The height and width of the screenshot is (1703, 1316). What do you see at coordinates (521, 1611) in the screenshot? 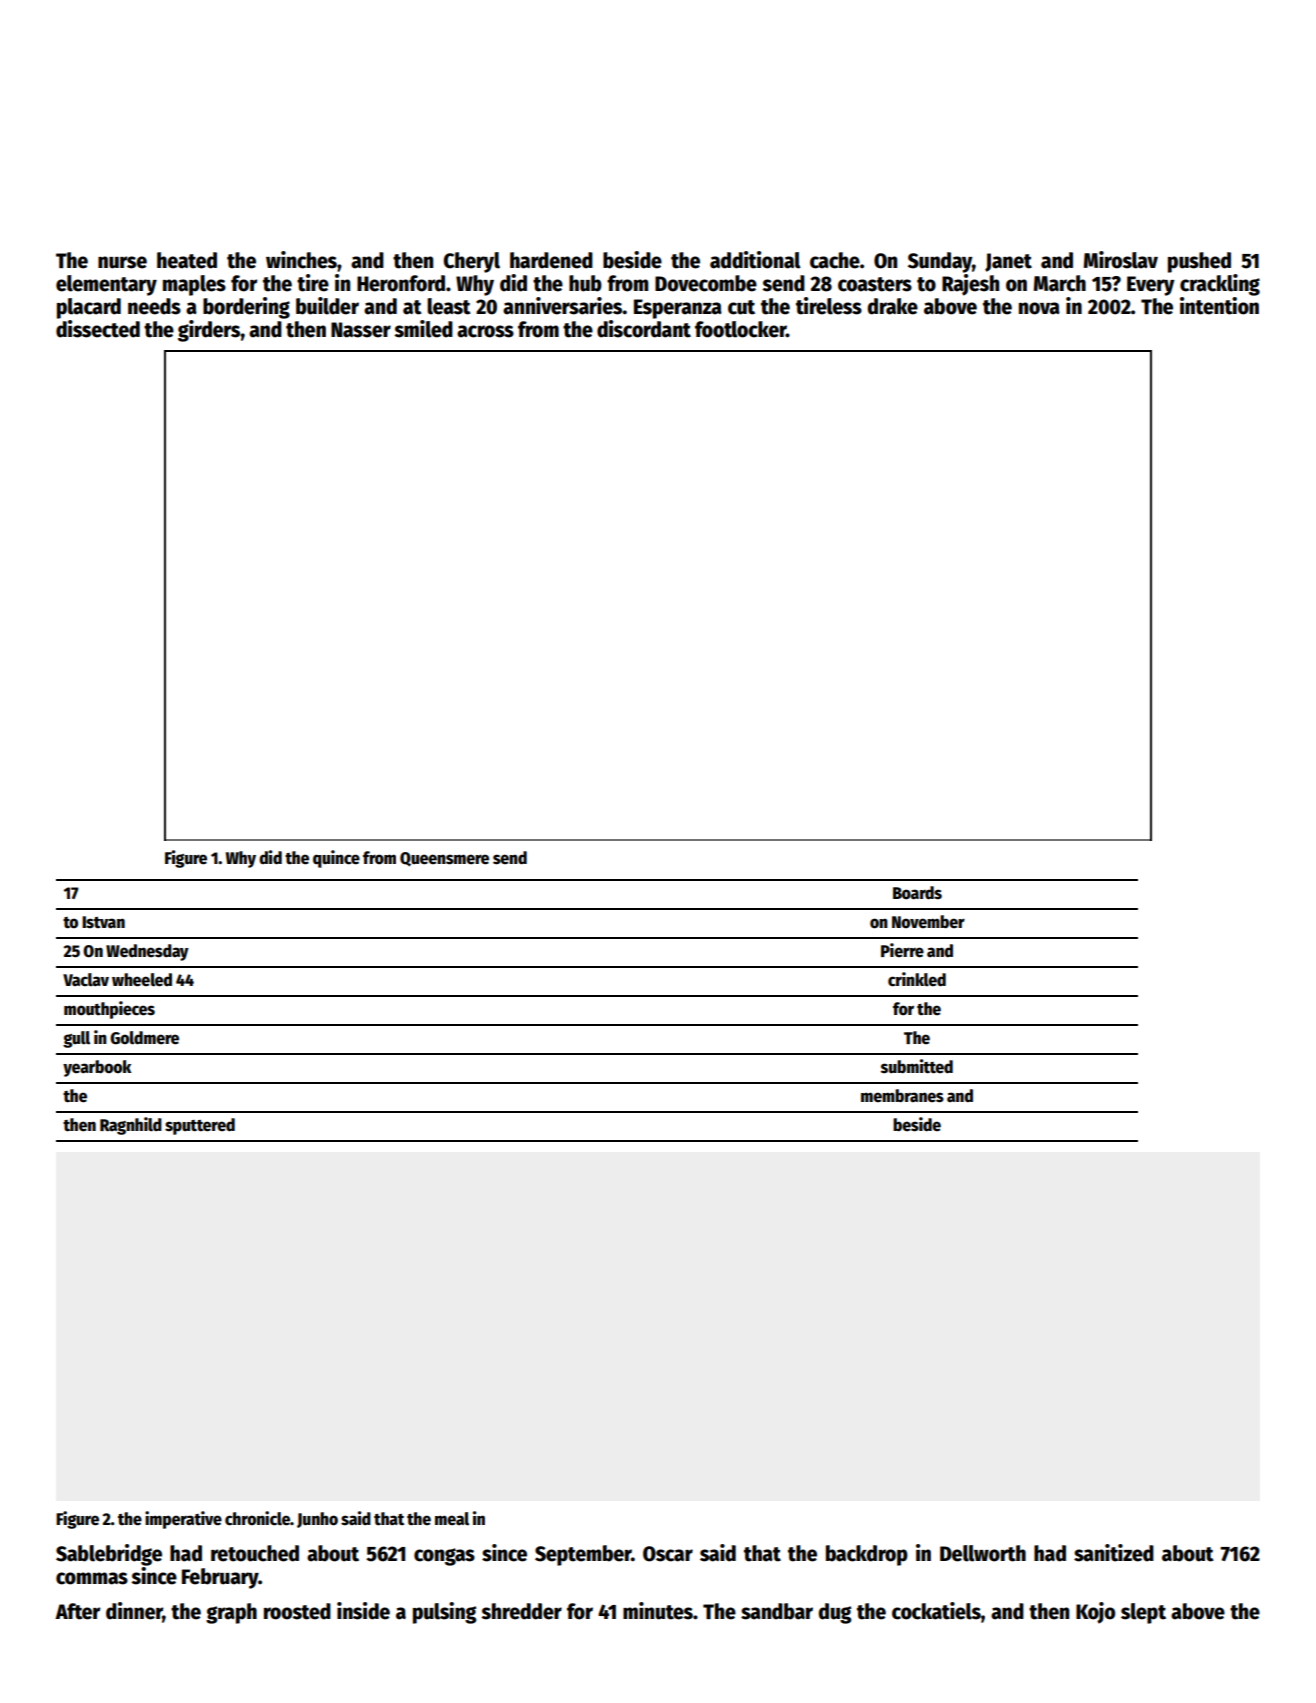
I see `shredder` at bounding box center [521, 1611].
